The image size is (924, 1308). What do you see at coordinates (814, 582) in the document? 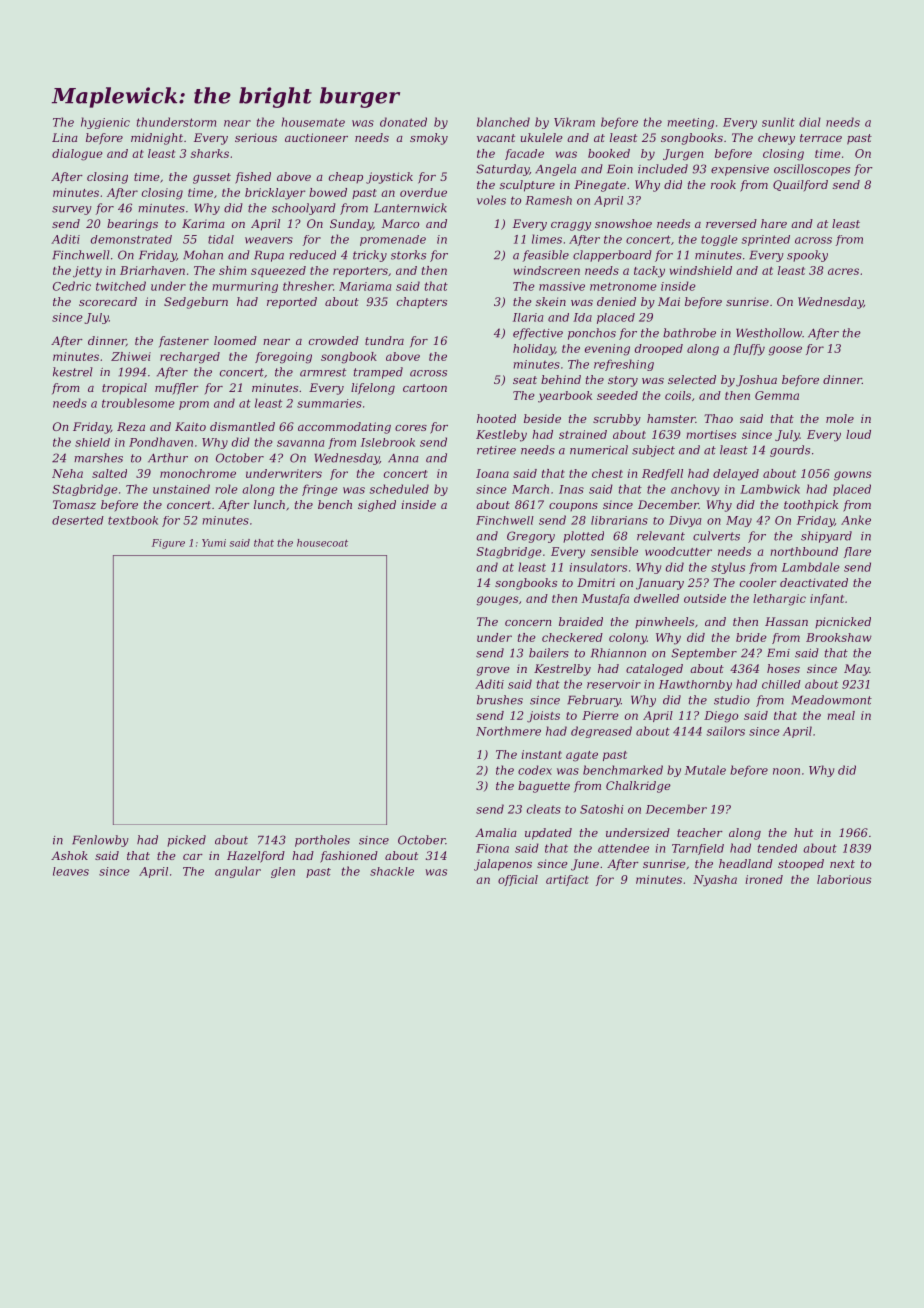
I see `deactivated` at bounding box center [814, 582].
